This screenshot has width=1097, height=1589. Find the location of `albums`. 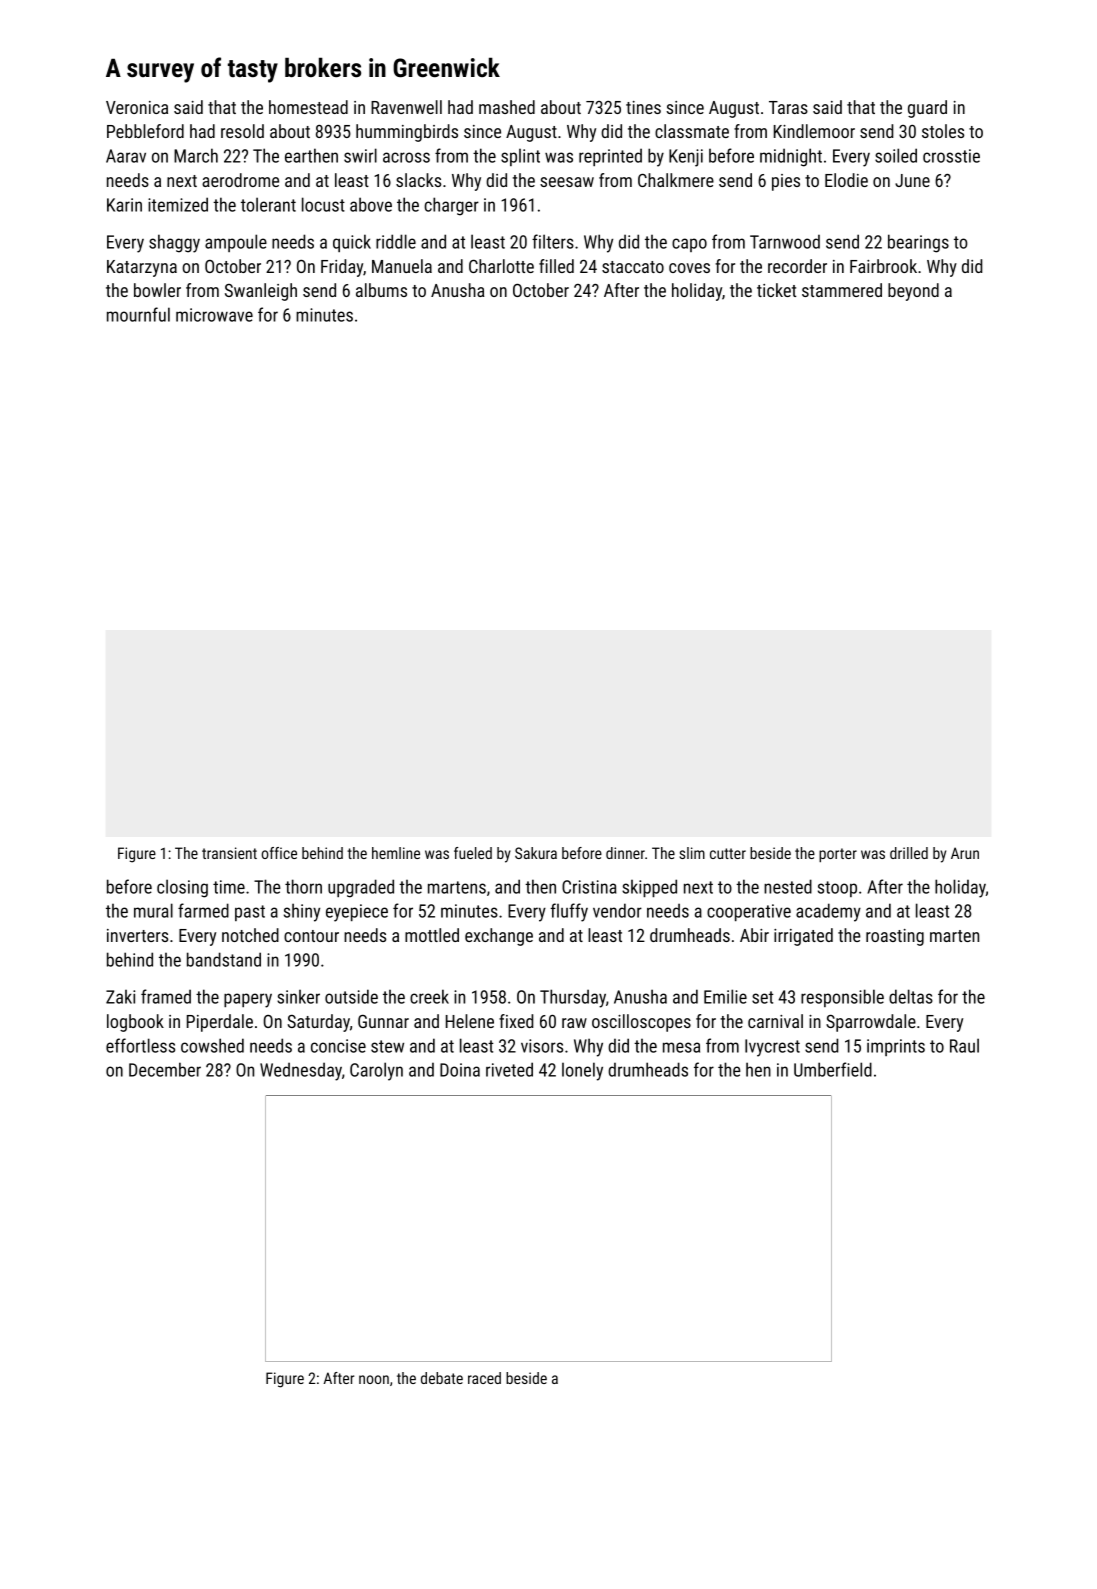

albums is located at coordinates (381, 290).
